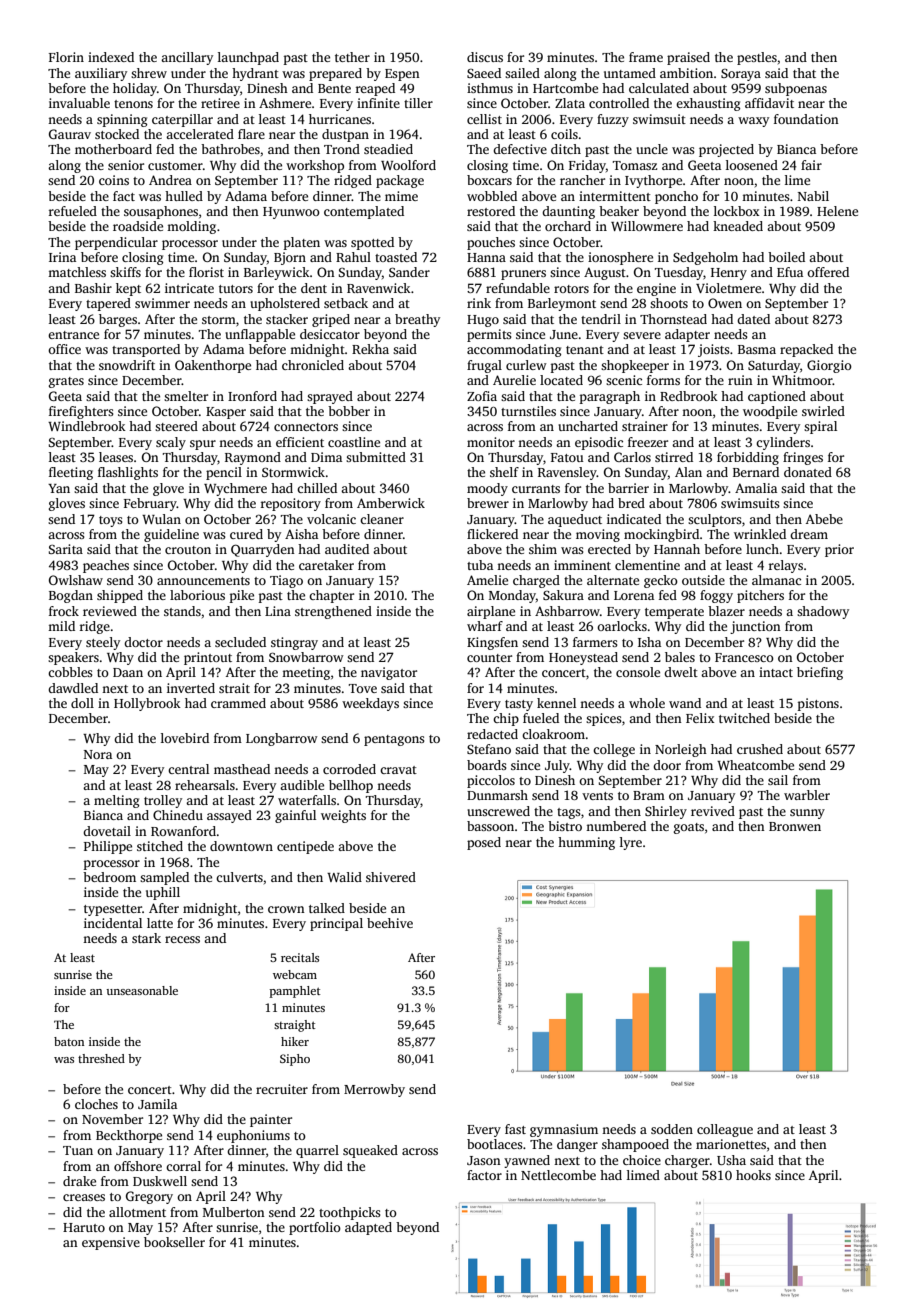 The image size is (908, 1316). What do you see at coordinates (81, 412) in the screenshot?
I see `firefighters` at bounding box center [81, 412].
